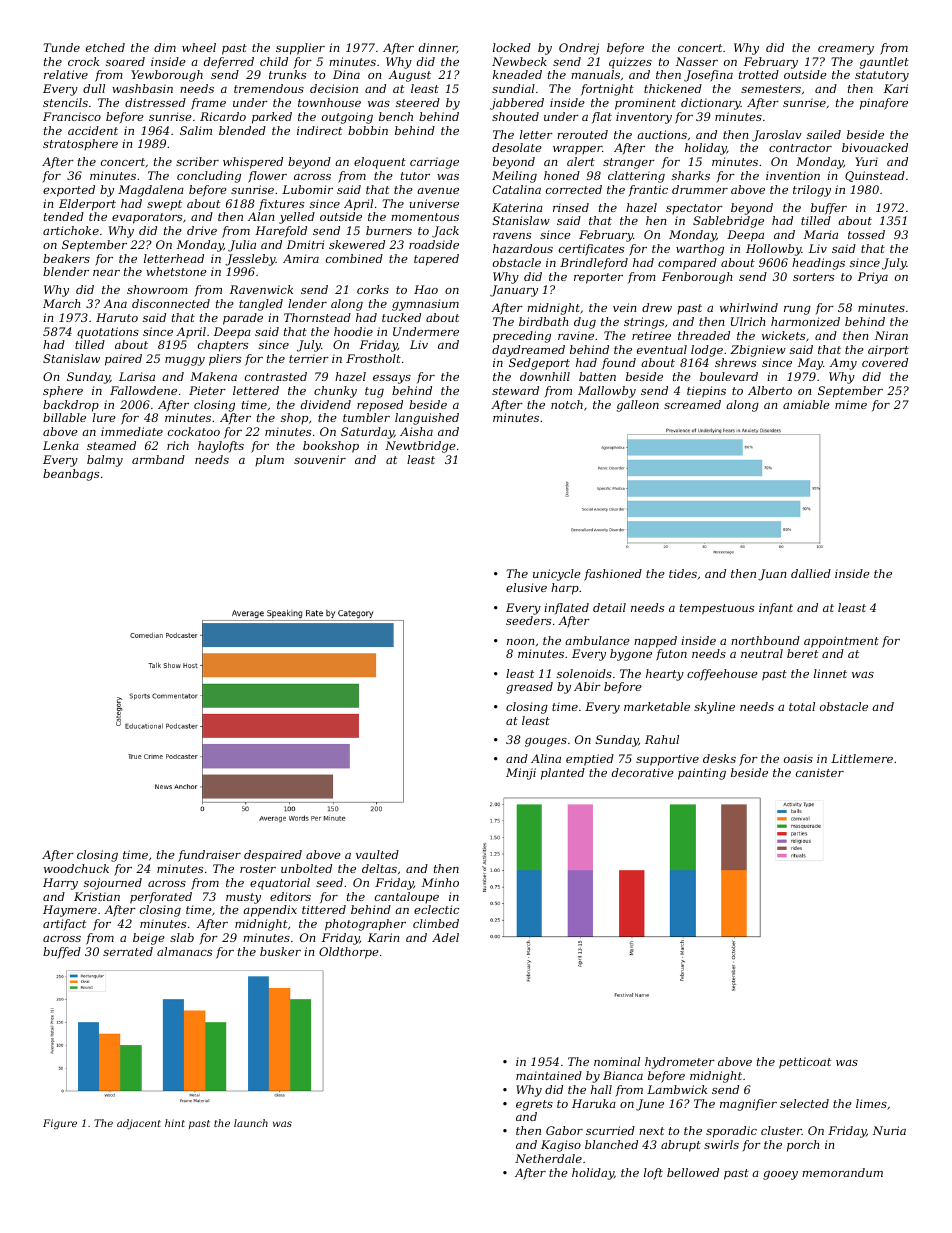  What do you see at coordinates (846, 50) in the page?
I see `creamery` at bounding box center [846, 50].
